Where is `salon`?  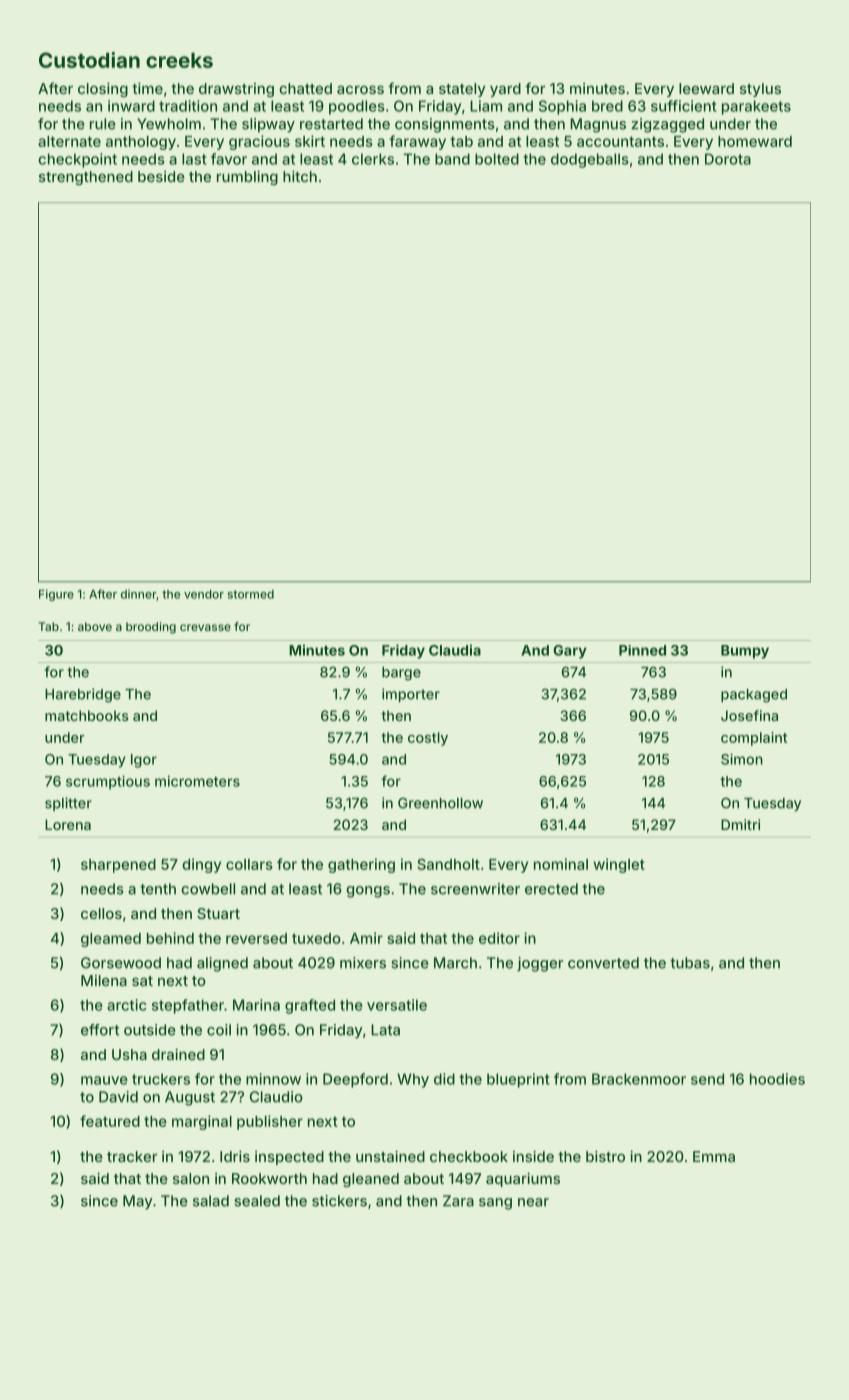 salon is located at coordinates (191, 1178).
